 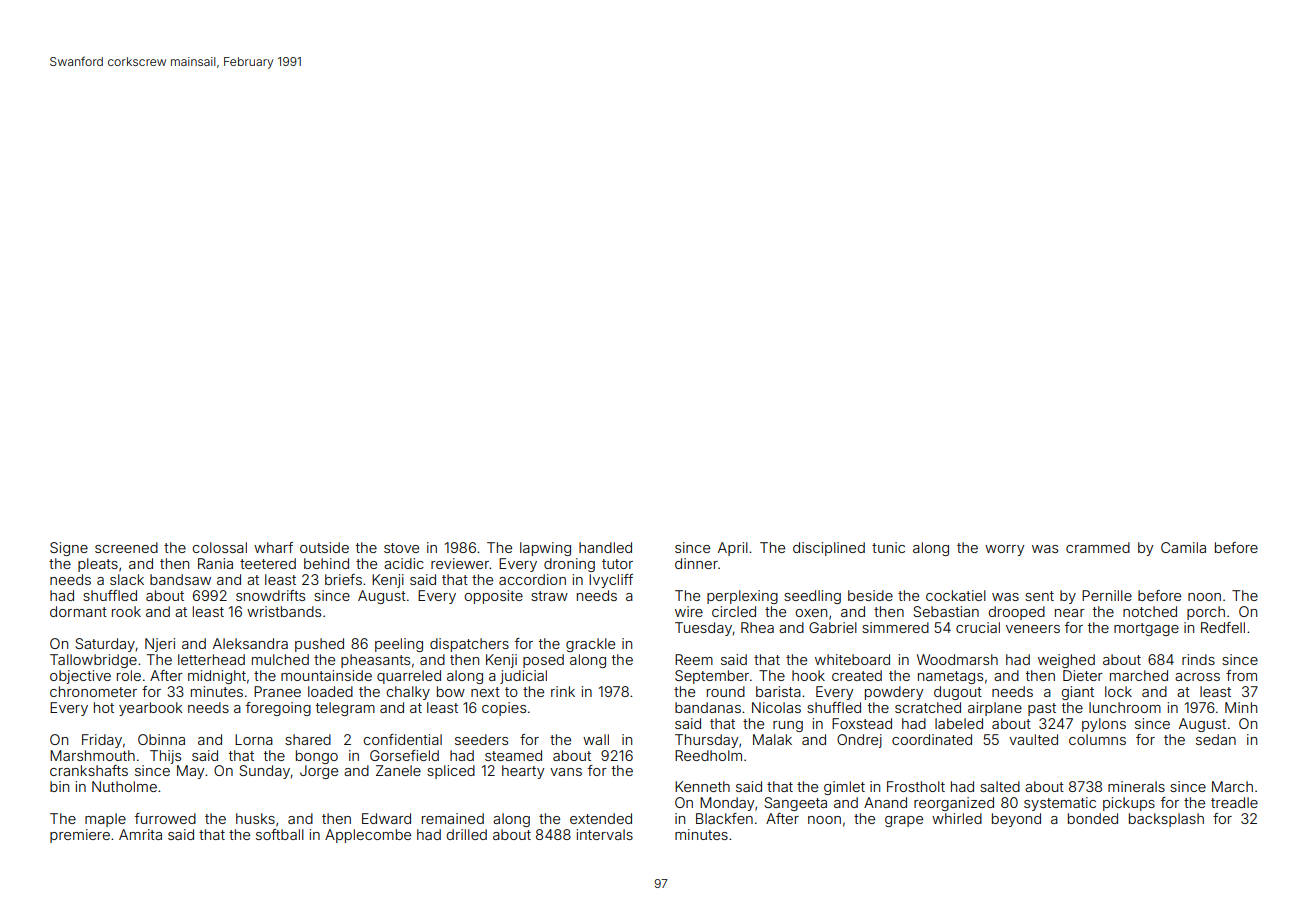 I want to click on wire, so click(x=689, y=611).
